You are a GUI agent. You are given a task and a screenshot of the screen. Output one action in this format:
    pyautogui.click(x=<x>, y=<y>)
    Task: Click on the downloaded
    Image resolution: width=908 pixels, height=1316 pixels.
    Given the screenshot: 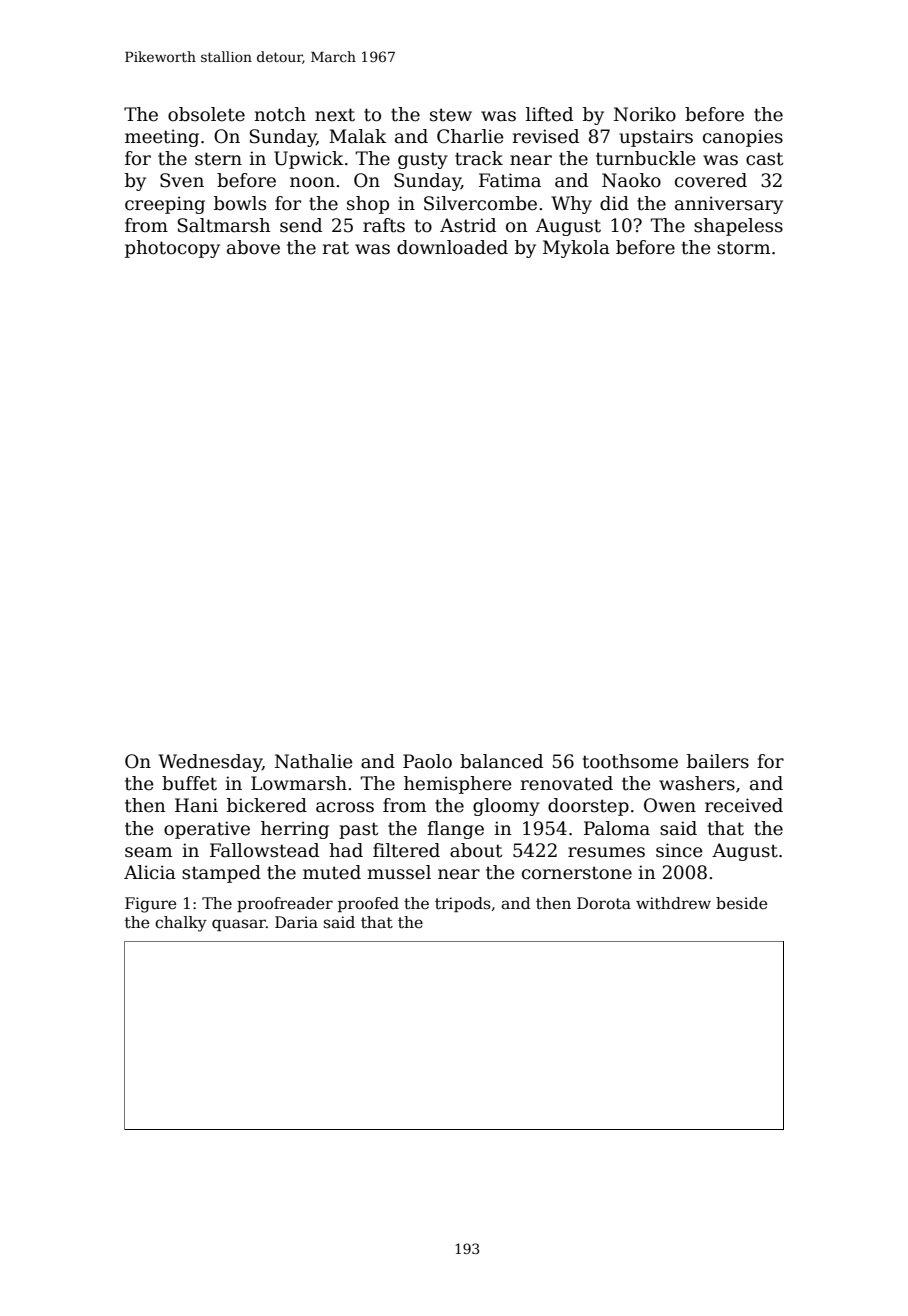 What is the action you would take?
    pyautogui.click(x=452, y=247)
